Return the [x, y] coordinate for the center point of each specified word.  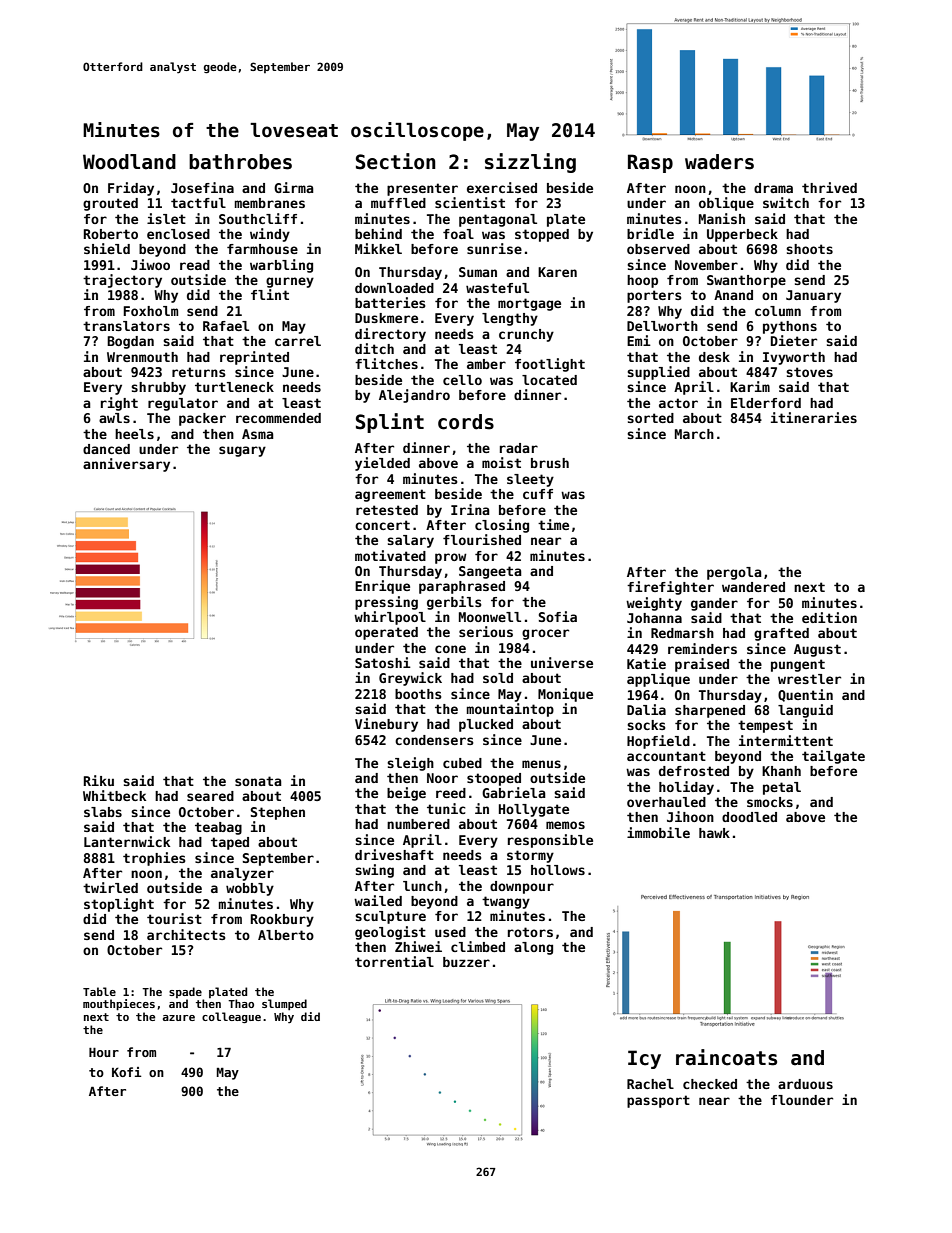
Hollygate [534, 810]
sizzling [530, 163]
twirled [110, 887]
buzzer [466, 962]
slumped [284, 1004]
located [549, 380]
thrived [829, 187]
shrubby [158, 388]
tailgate [833, 757]
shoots [809, 249]
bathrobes [240, 162]
